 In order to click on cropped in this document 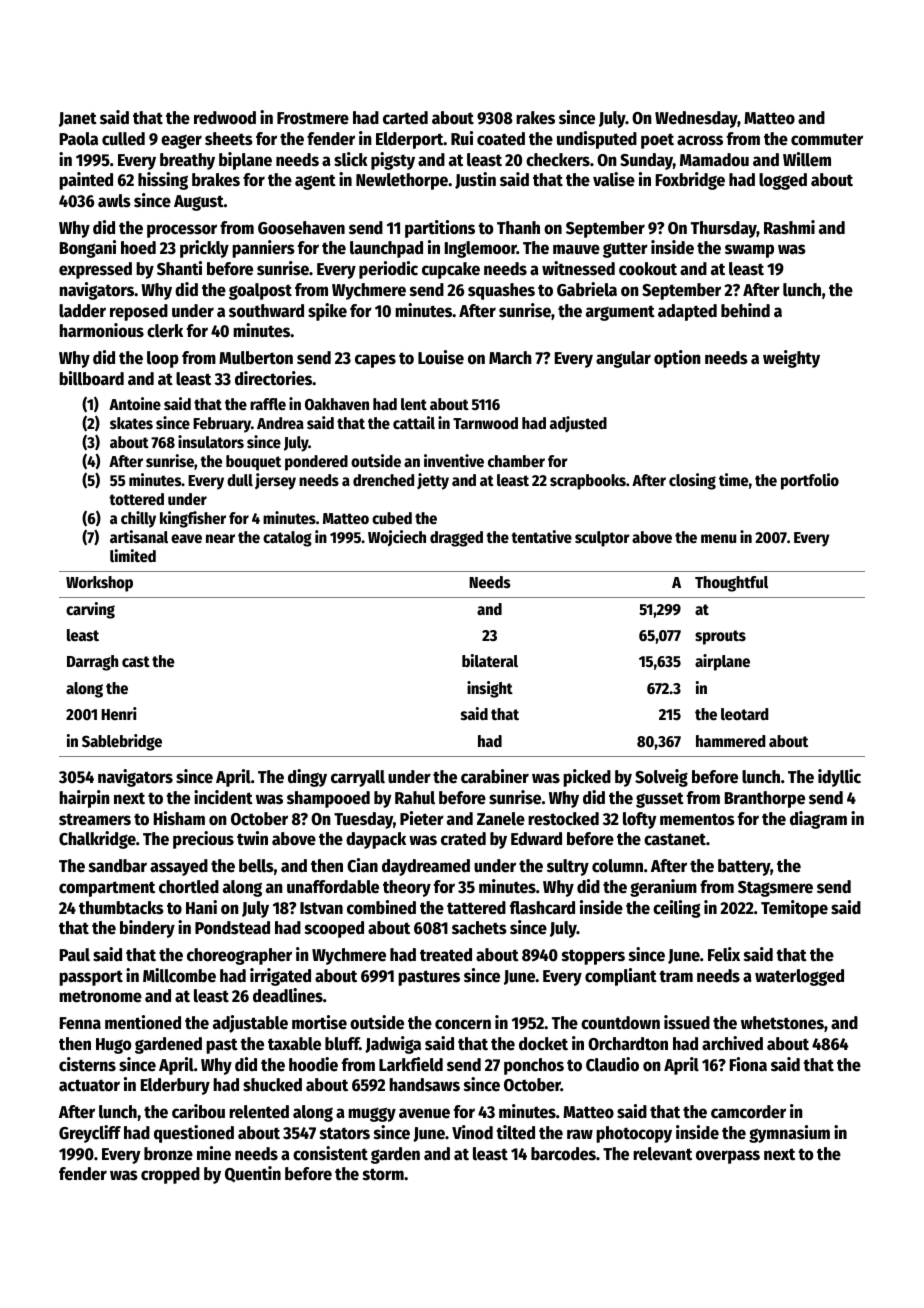, I will do `click(170, 1175)`.
